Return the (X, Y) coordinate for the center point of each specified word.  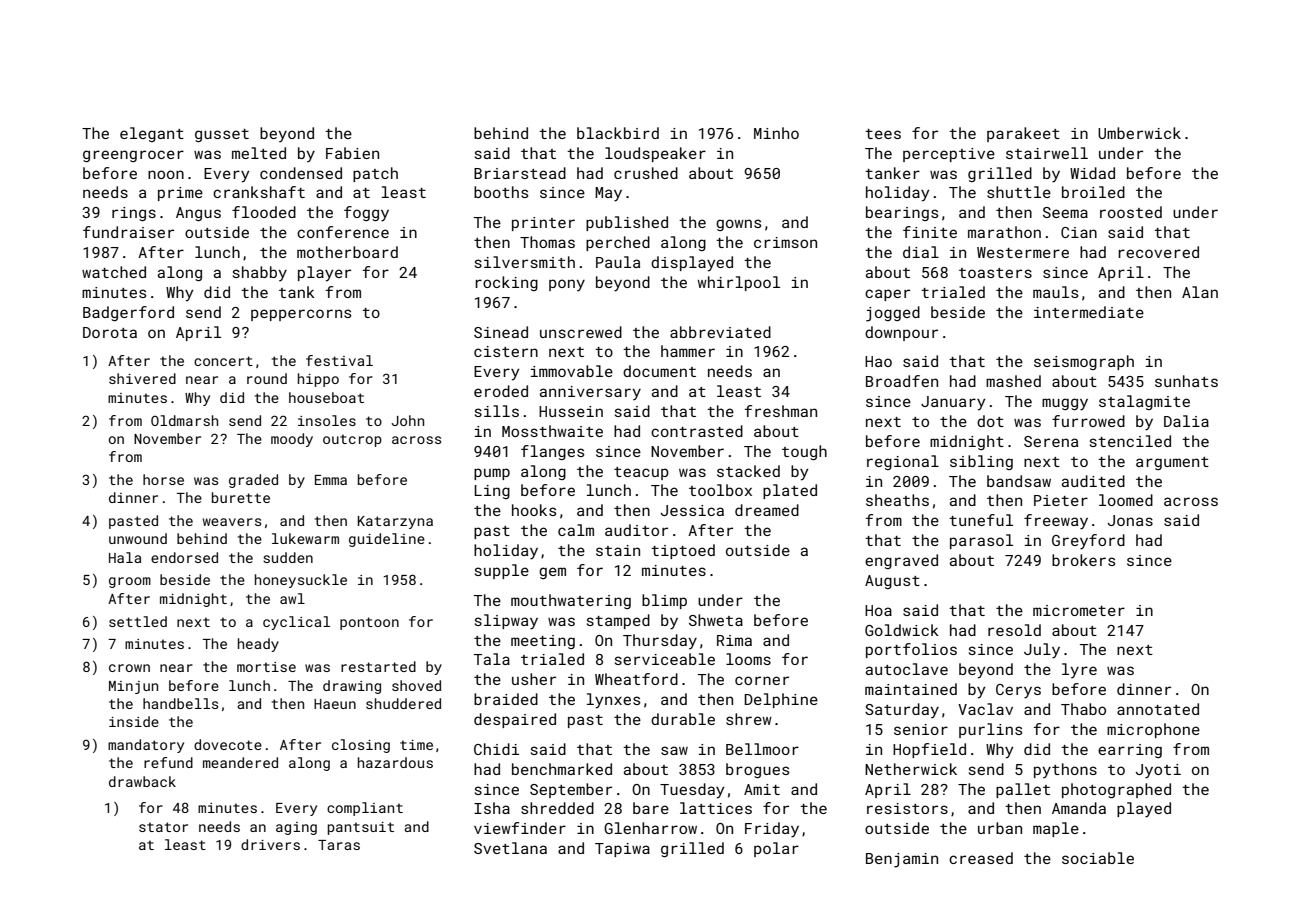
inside (134, 721)
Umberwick (1139, 133)
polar (776, 849)
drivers (270, 844)
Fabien (352, 153)
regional (903, 462)
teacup (641, 473)
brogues (757, 770)
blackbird (618, 133)
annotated (1158, 709)
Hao (878, 361)
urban (1000, 828)
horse (163, 479)
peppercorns (301, 315)
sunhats (1186, 381)
